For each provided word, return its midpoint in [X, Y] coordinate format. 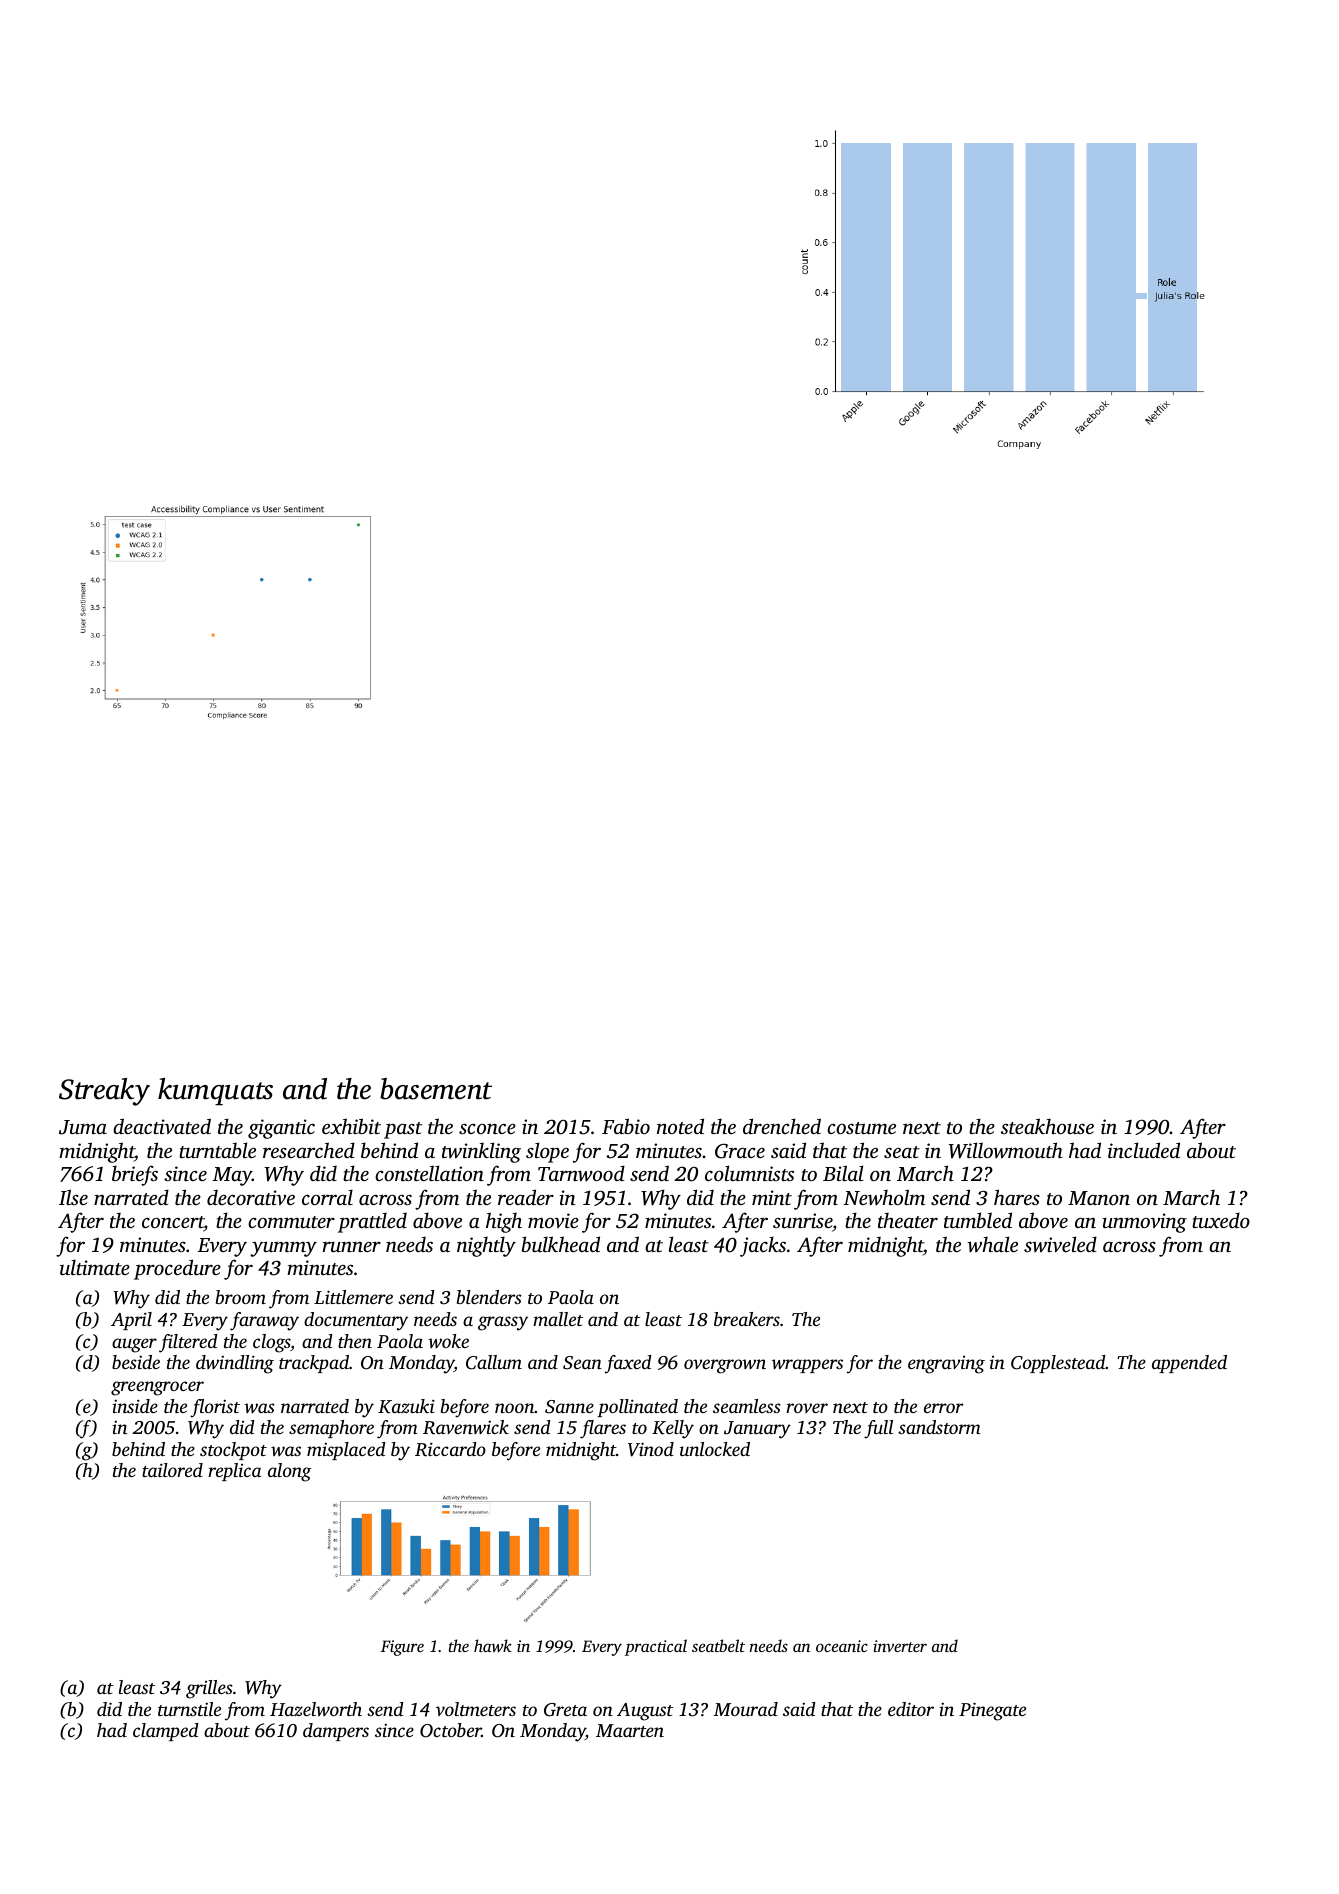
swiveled [1060, 1244]
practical [656, 1647]
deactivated [162, 1126]
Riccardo [450, 1449]
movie [553, 1220]
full [878, 1429]
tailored [172, 1470]
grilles [209, 1689]
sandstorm [939, 1427]
